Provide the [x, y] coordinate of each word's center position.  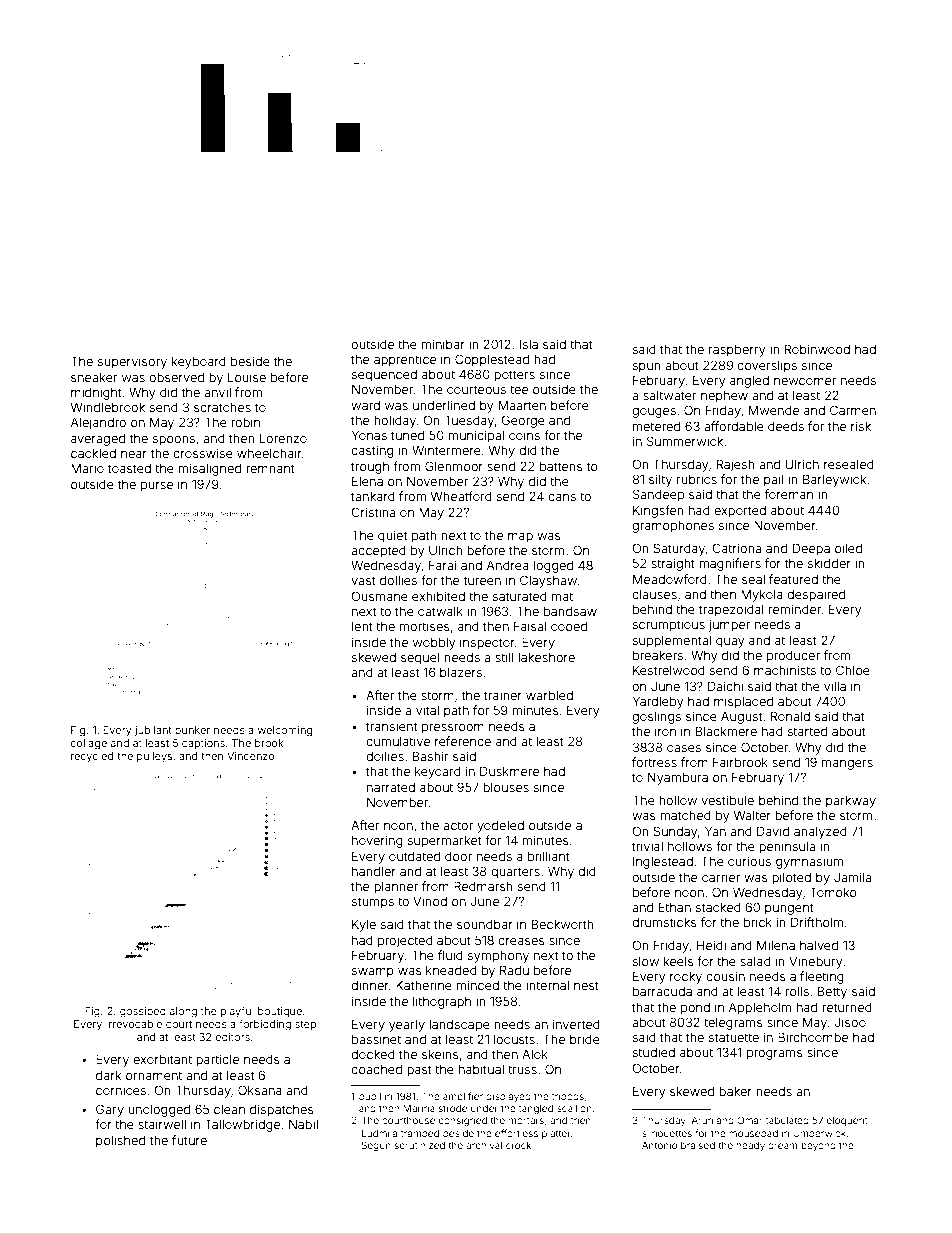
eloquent [847, 1121]
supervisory [132, 362]
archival [484, 1145]
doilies [385, 756]
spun [647, 368]
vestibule [727, 800]
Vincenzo [251, 756]
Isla [529, 344]
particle [217, 1060]
